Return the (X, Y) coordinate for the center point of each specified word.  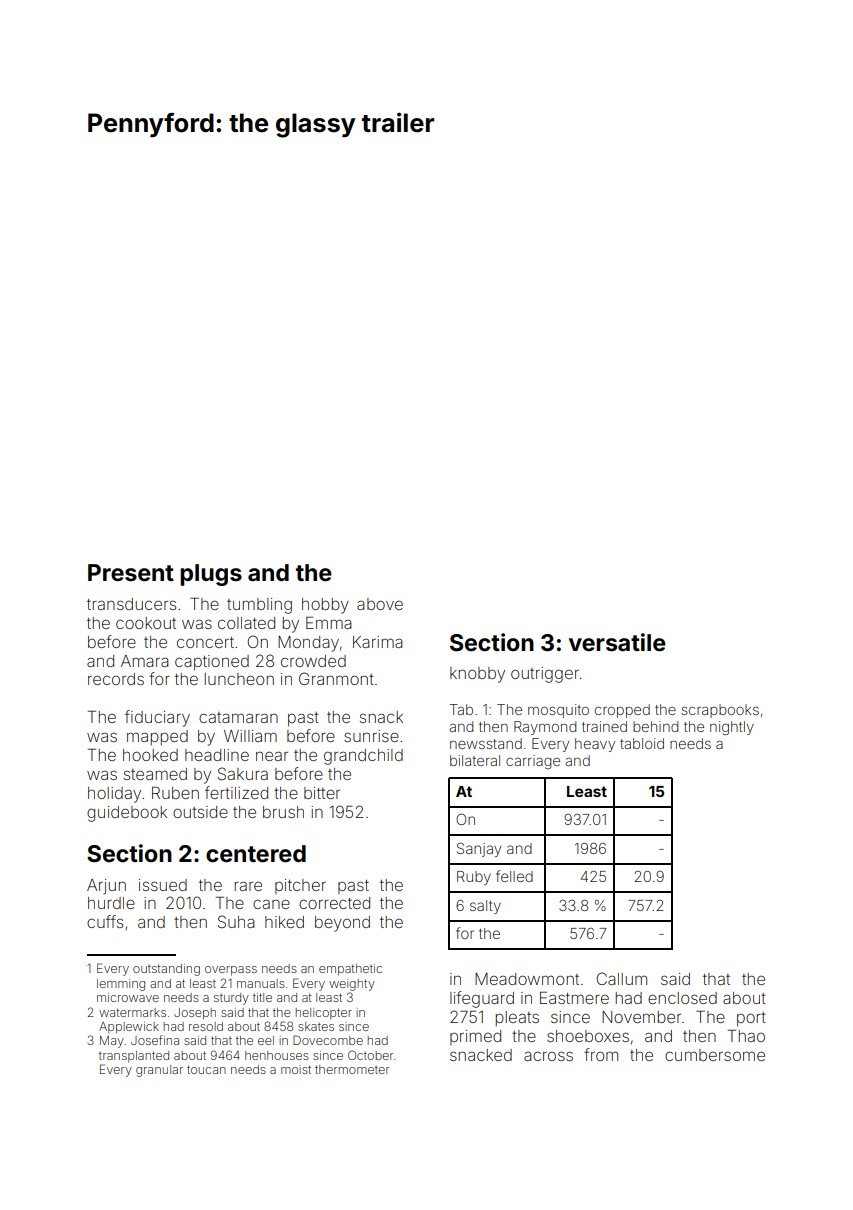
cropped (622, 711)
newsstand (486, 743)
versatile (617, 642)
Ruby (474, 878)
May (112, 1042)
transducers (131, 604)
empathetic (350, 970)
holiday (114, 795)
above (380, 604)
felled (514, 876)
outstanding (166, 970)
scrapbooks (720, 711)
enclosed (682, 998)
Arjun (106, 887)
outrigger (545, 675)
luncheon (239, 679)
